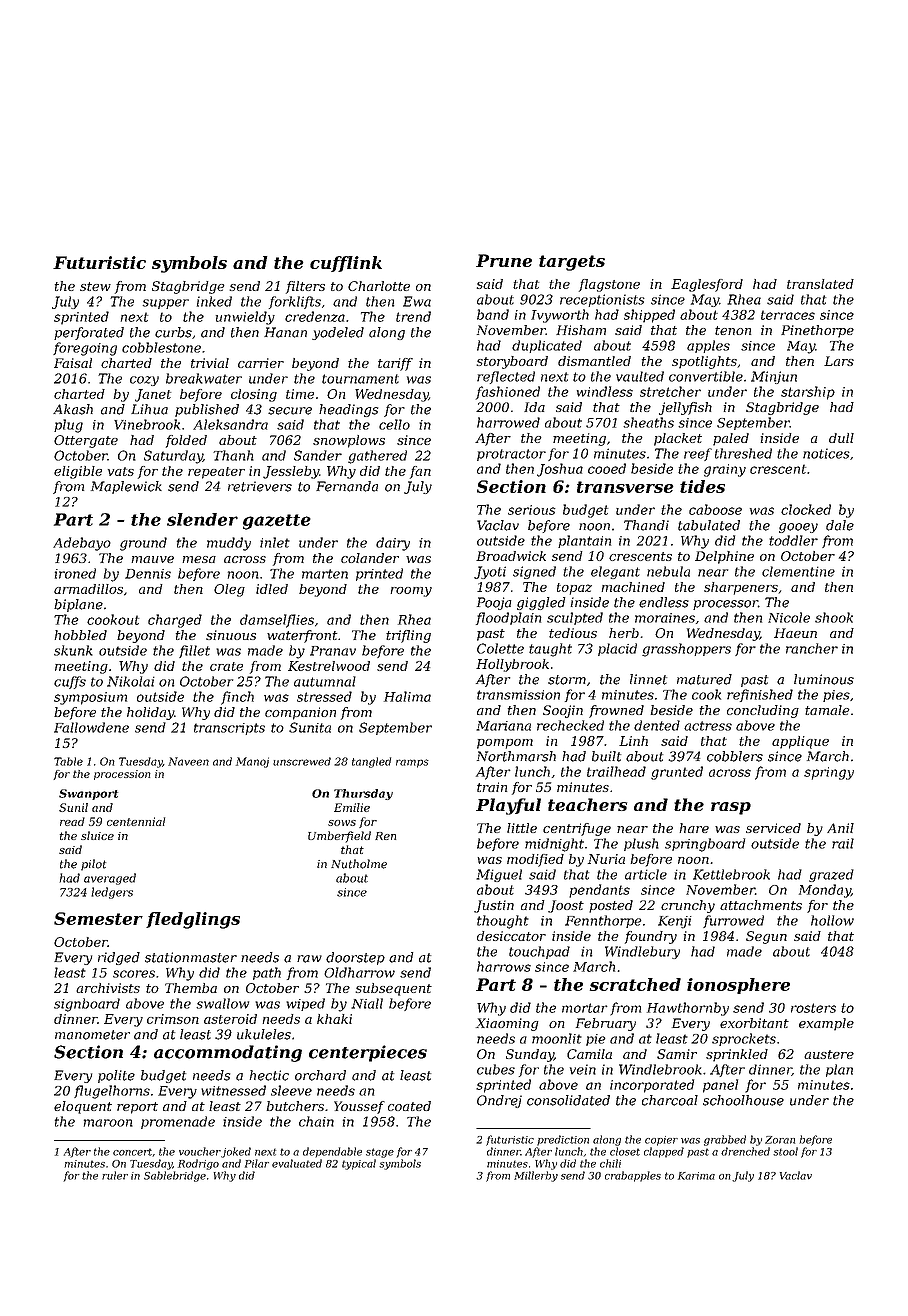  I want to click on evaluated, so click(297, 1163).
